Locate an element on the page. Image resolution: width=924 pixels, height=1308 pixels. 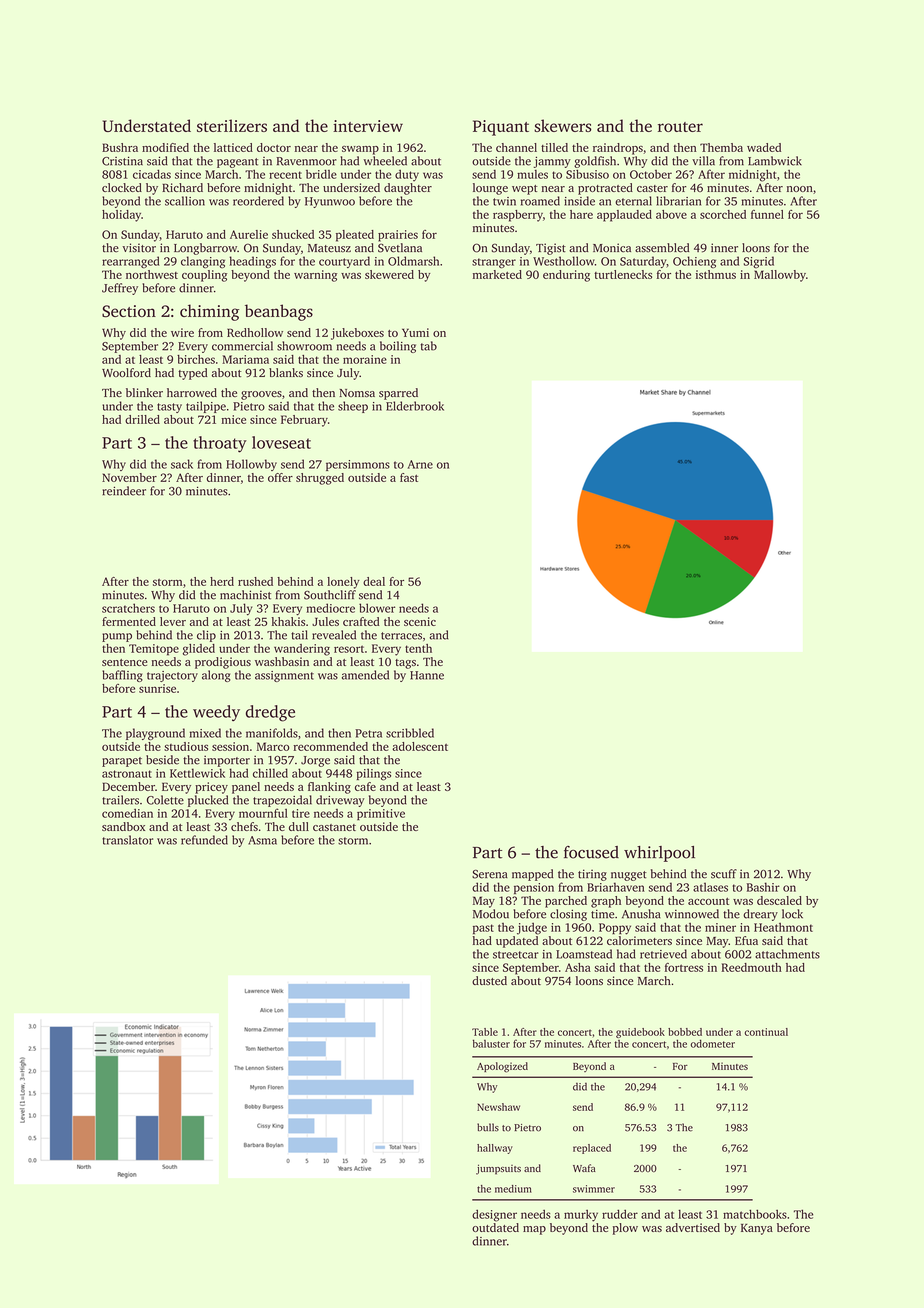
outdated is located at coordinates (495, 1227).
